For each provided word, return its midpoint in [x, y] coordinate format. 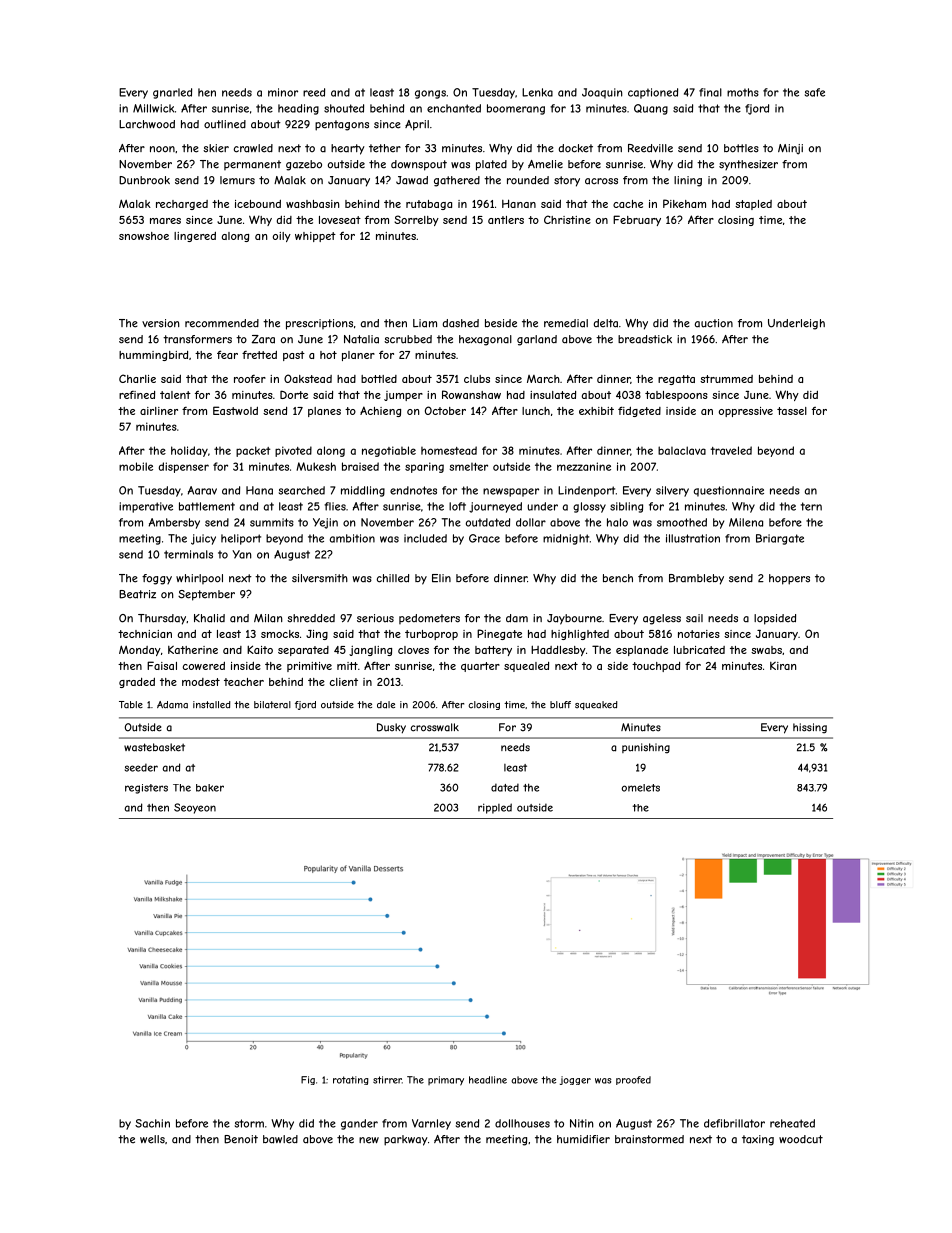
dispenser [184, 467]
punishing [646, 748]
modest [201, 682]
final [710, 92]
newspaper [511, 492]
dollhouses [522, 1123]
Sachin [152, 1123]
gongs [430, 94]
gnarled [172, 93]
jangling [370, 650]
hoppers [789, 579]
